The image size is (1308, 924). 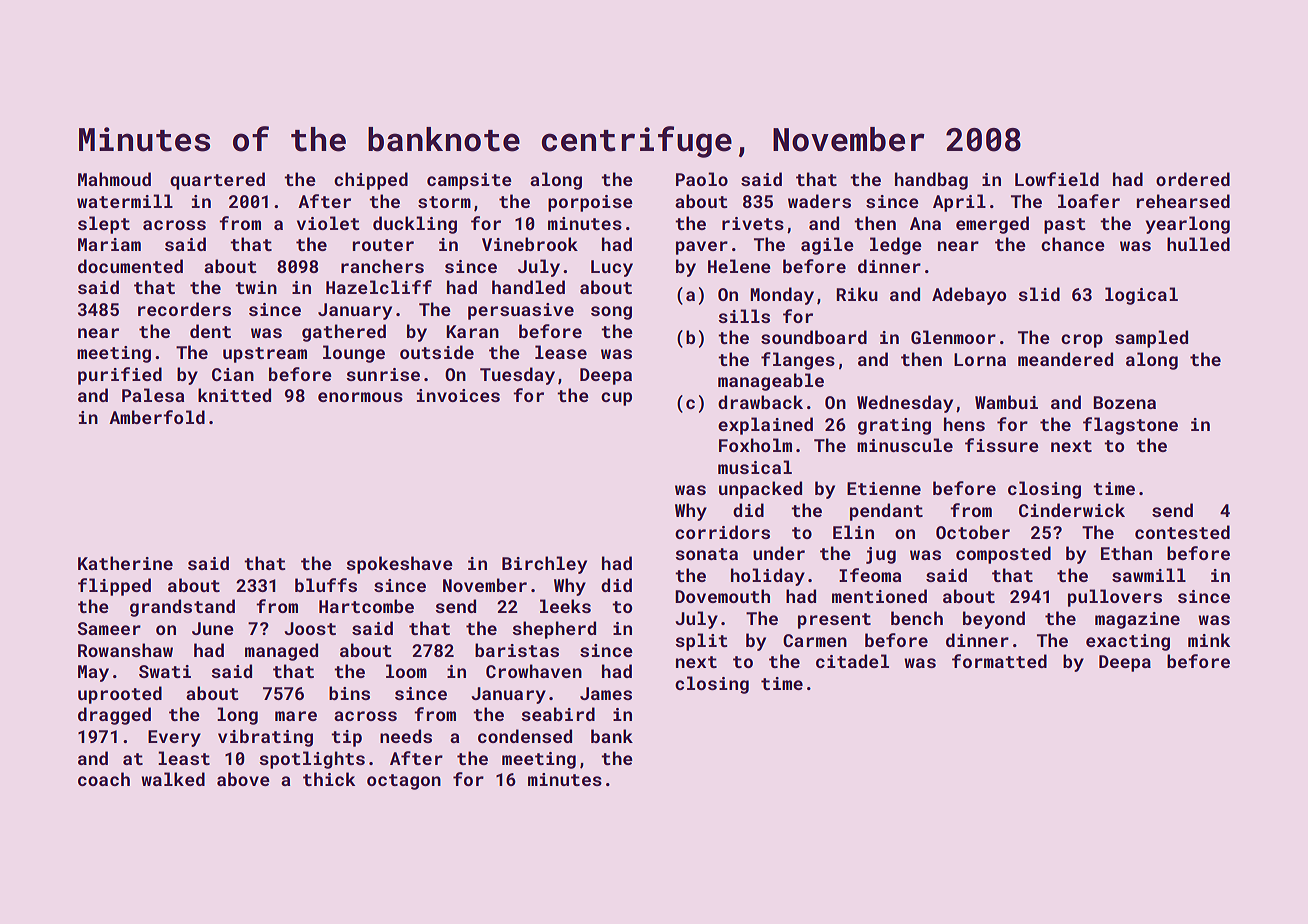 What do you see at coordinates (999, 661) in the screenshot?
I see `formatted` at bounding box center [999, 661].
